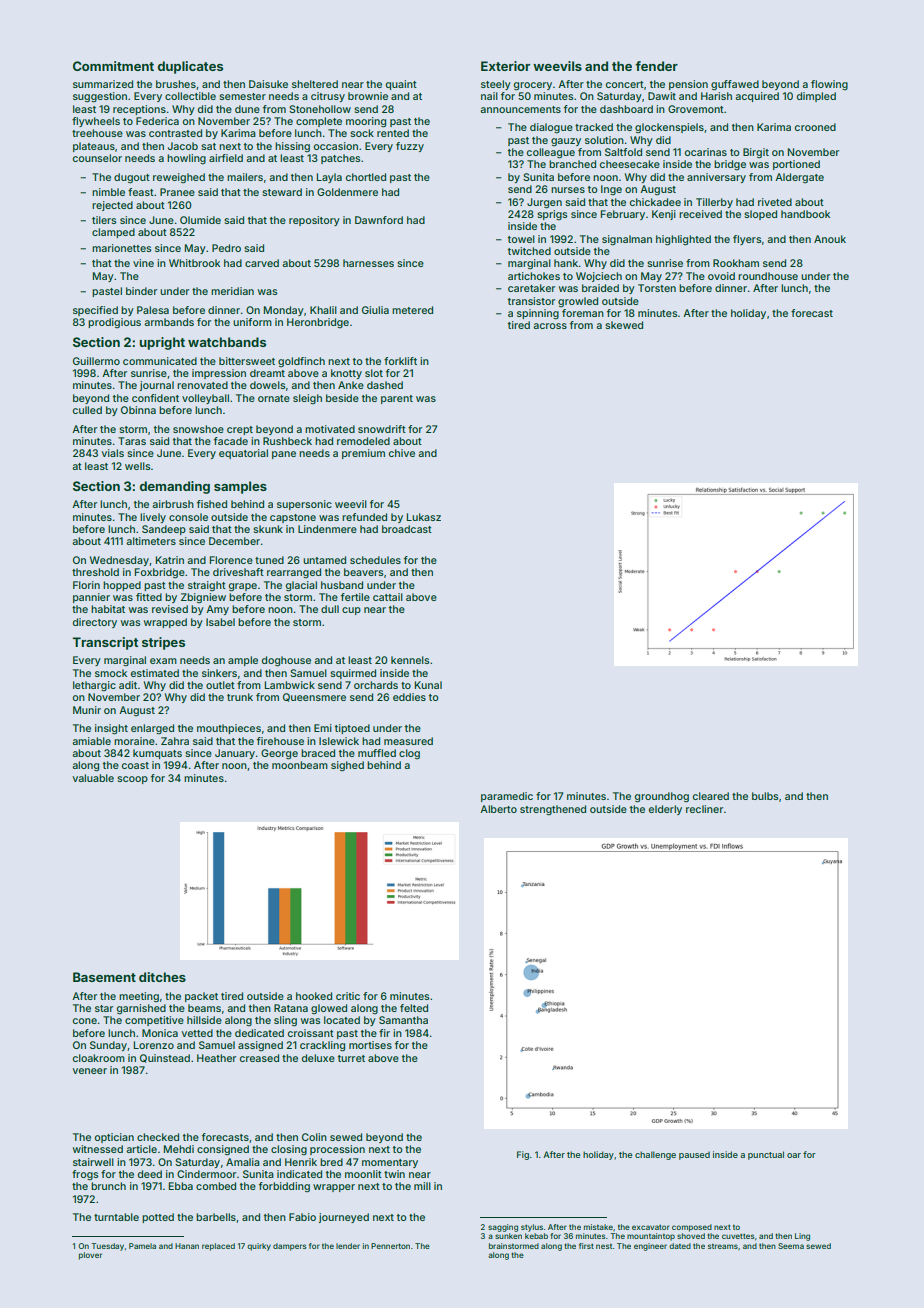  Describe the element at coordinates (538, 314) in the screenshot. I see `spinning` at that location.
